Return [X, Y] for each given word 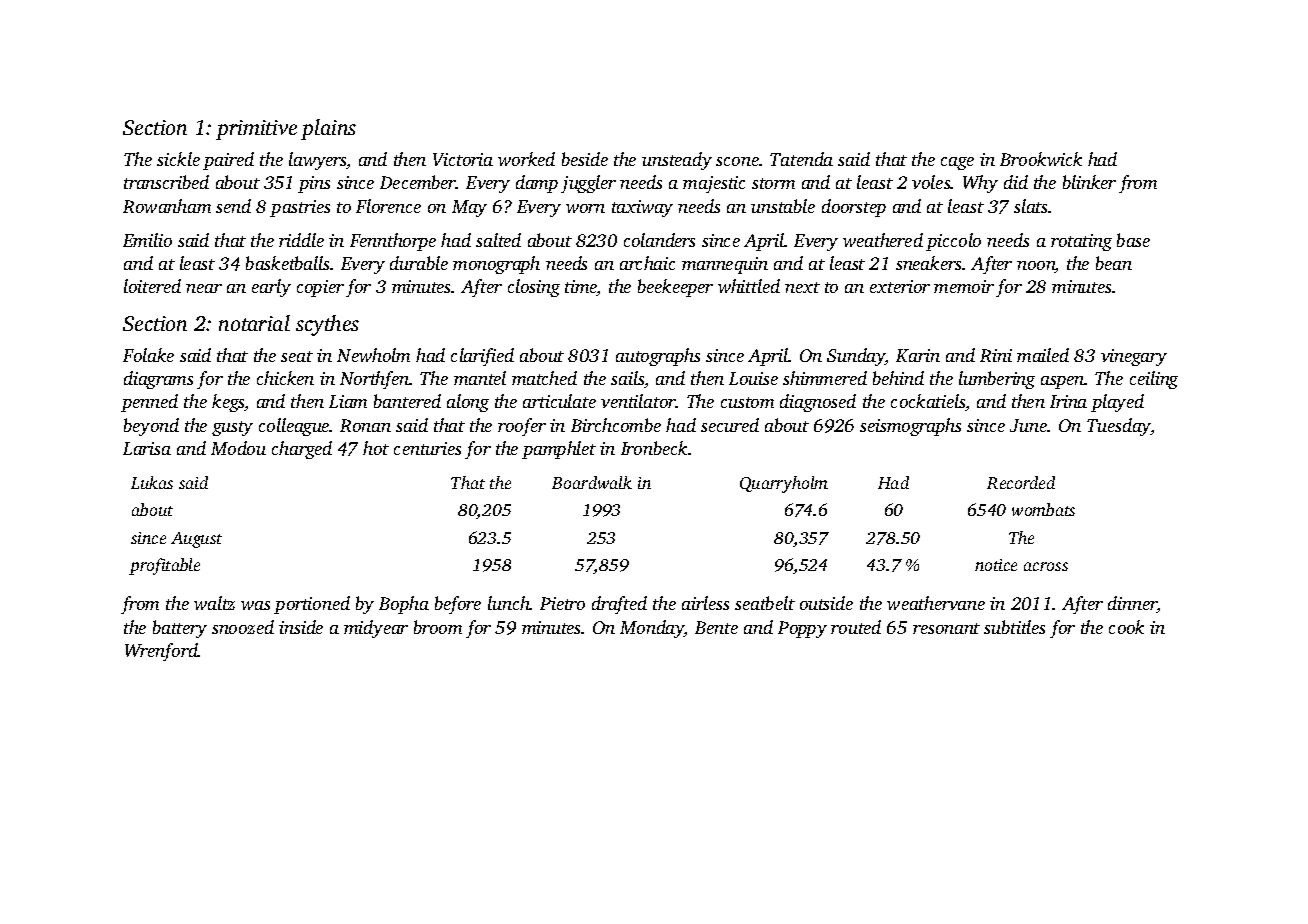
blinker [1089, 182]
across [1046, 566]
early [271, 288]
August [196, 540]
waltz [214, 603]
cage [957, 163]
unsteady [677, 161]
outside [826, 603]
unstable [783, 206]
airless [705, 603]
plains [328, 129]
